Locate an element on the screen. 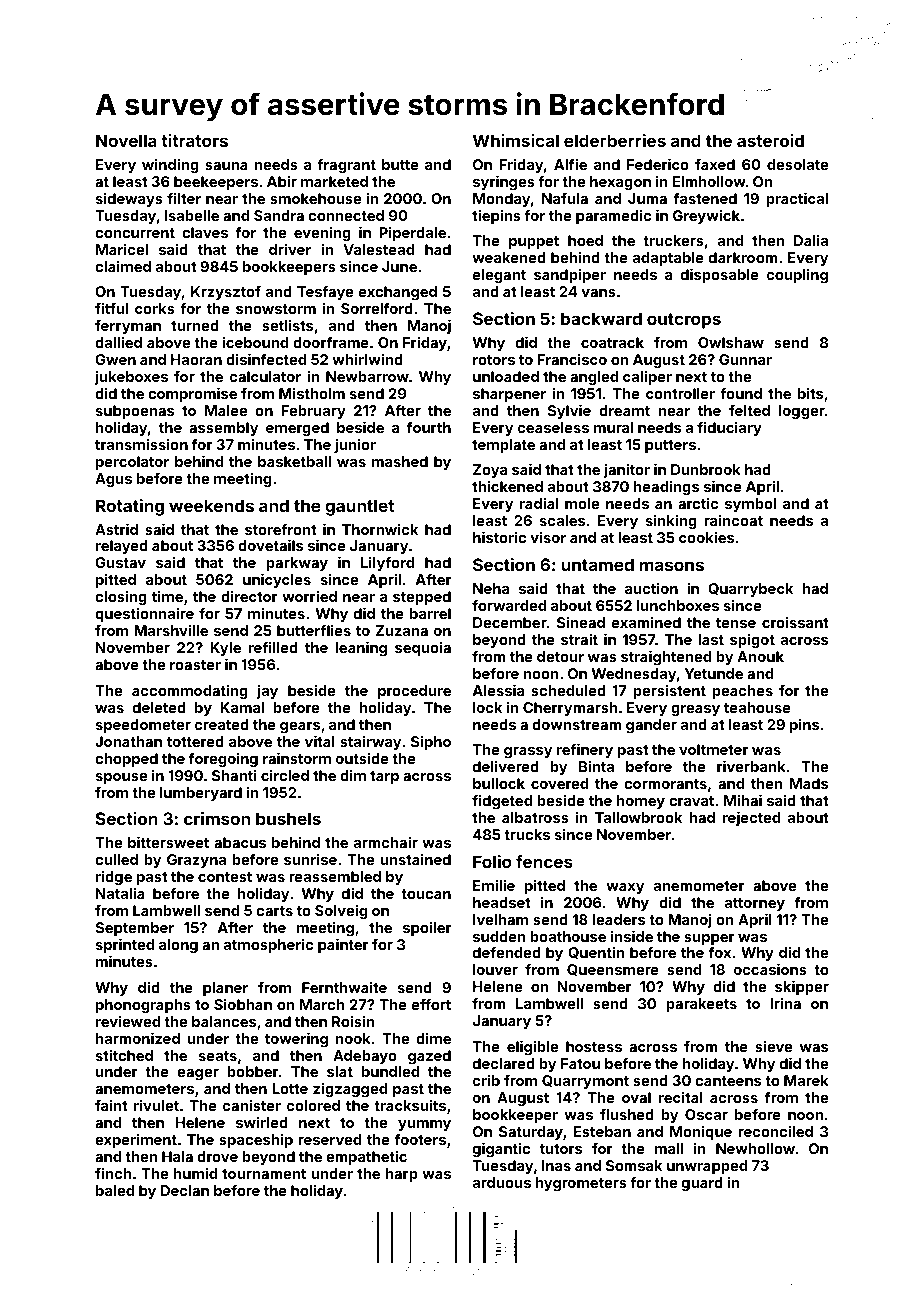  voltmeter is located at coordinates (714, 749).
